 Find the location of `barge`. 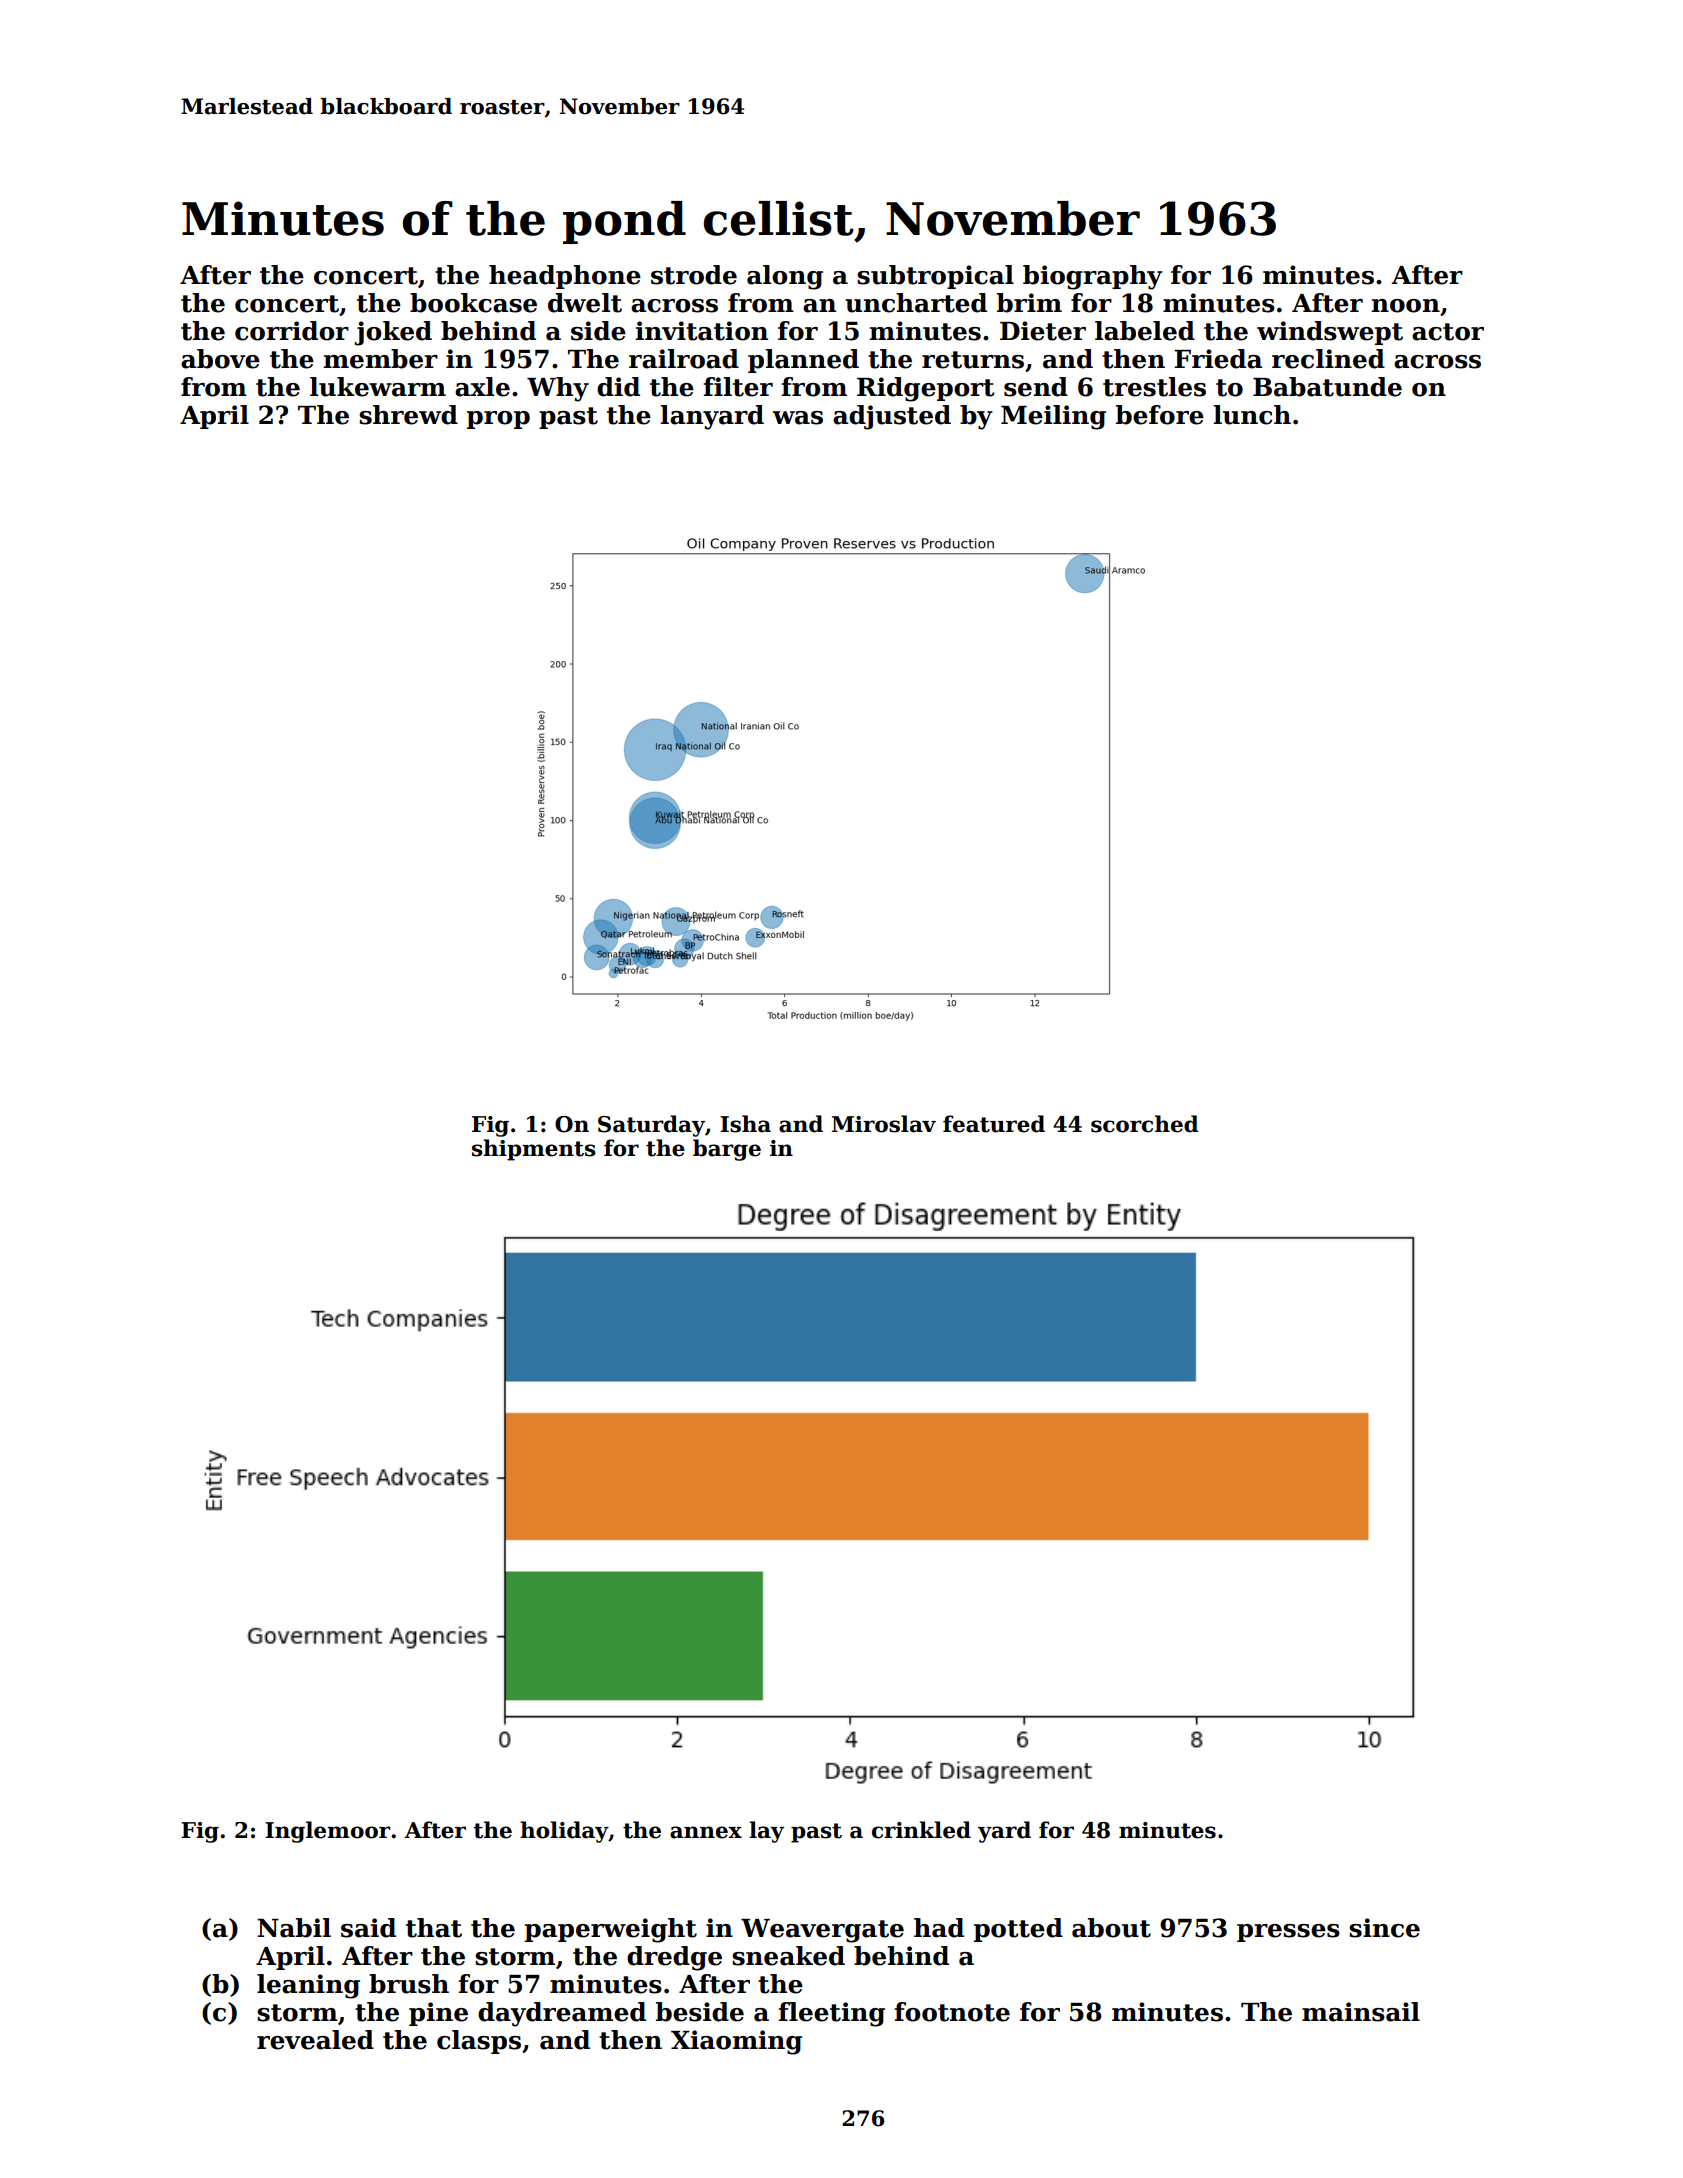

barge is located at coordinates (727, 1150).
